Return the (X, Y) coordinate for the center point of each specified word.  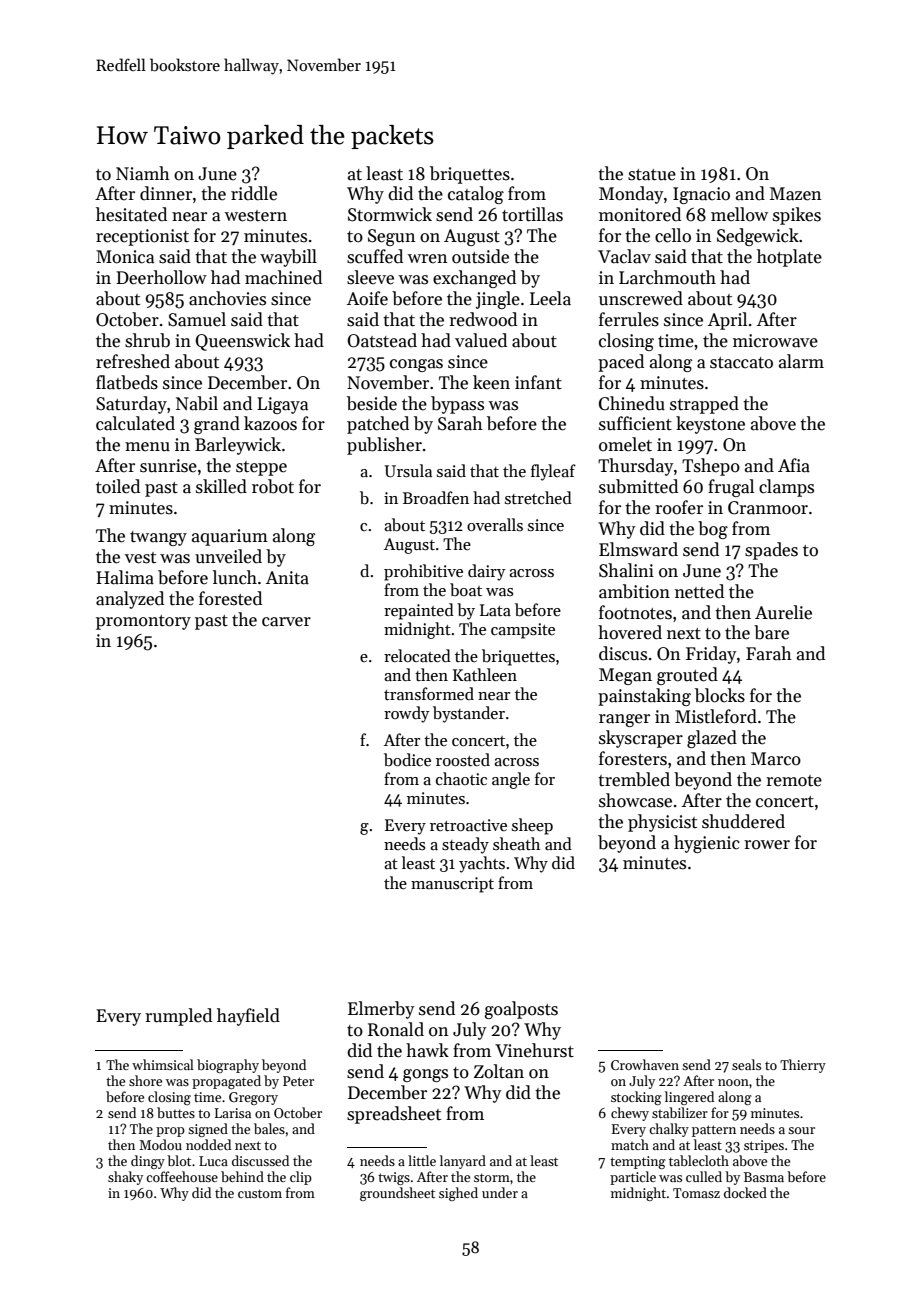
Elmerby (381, 1010)
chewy (630, 1114)
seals (746, 1064)
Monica (125, 257)
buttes (176, 1112)
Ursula (408, 471)
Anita (287, 578)
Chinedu (632, 403)
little (422, 1160)
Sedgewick (758, 237)
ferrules (629, 319)
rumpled (178, 1017)
